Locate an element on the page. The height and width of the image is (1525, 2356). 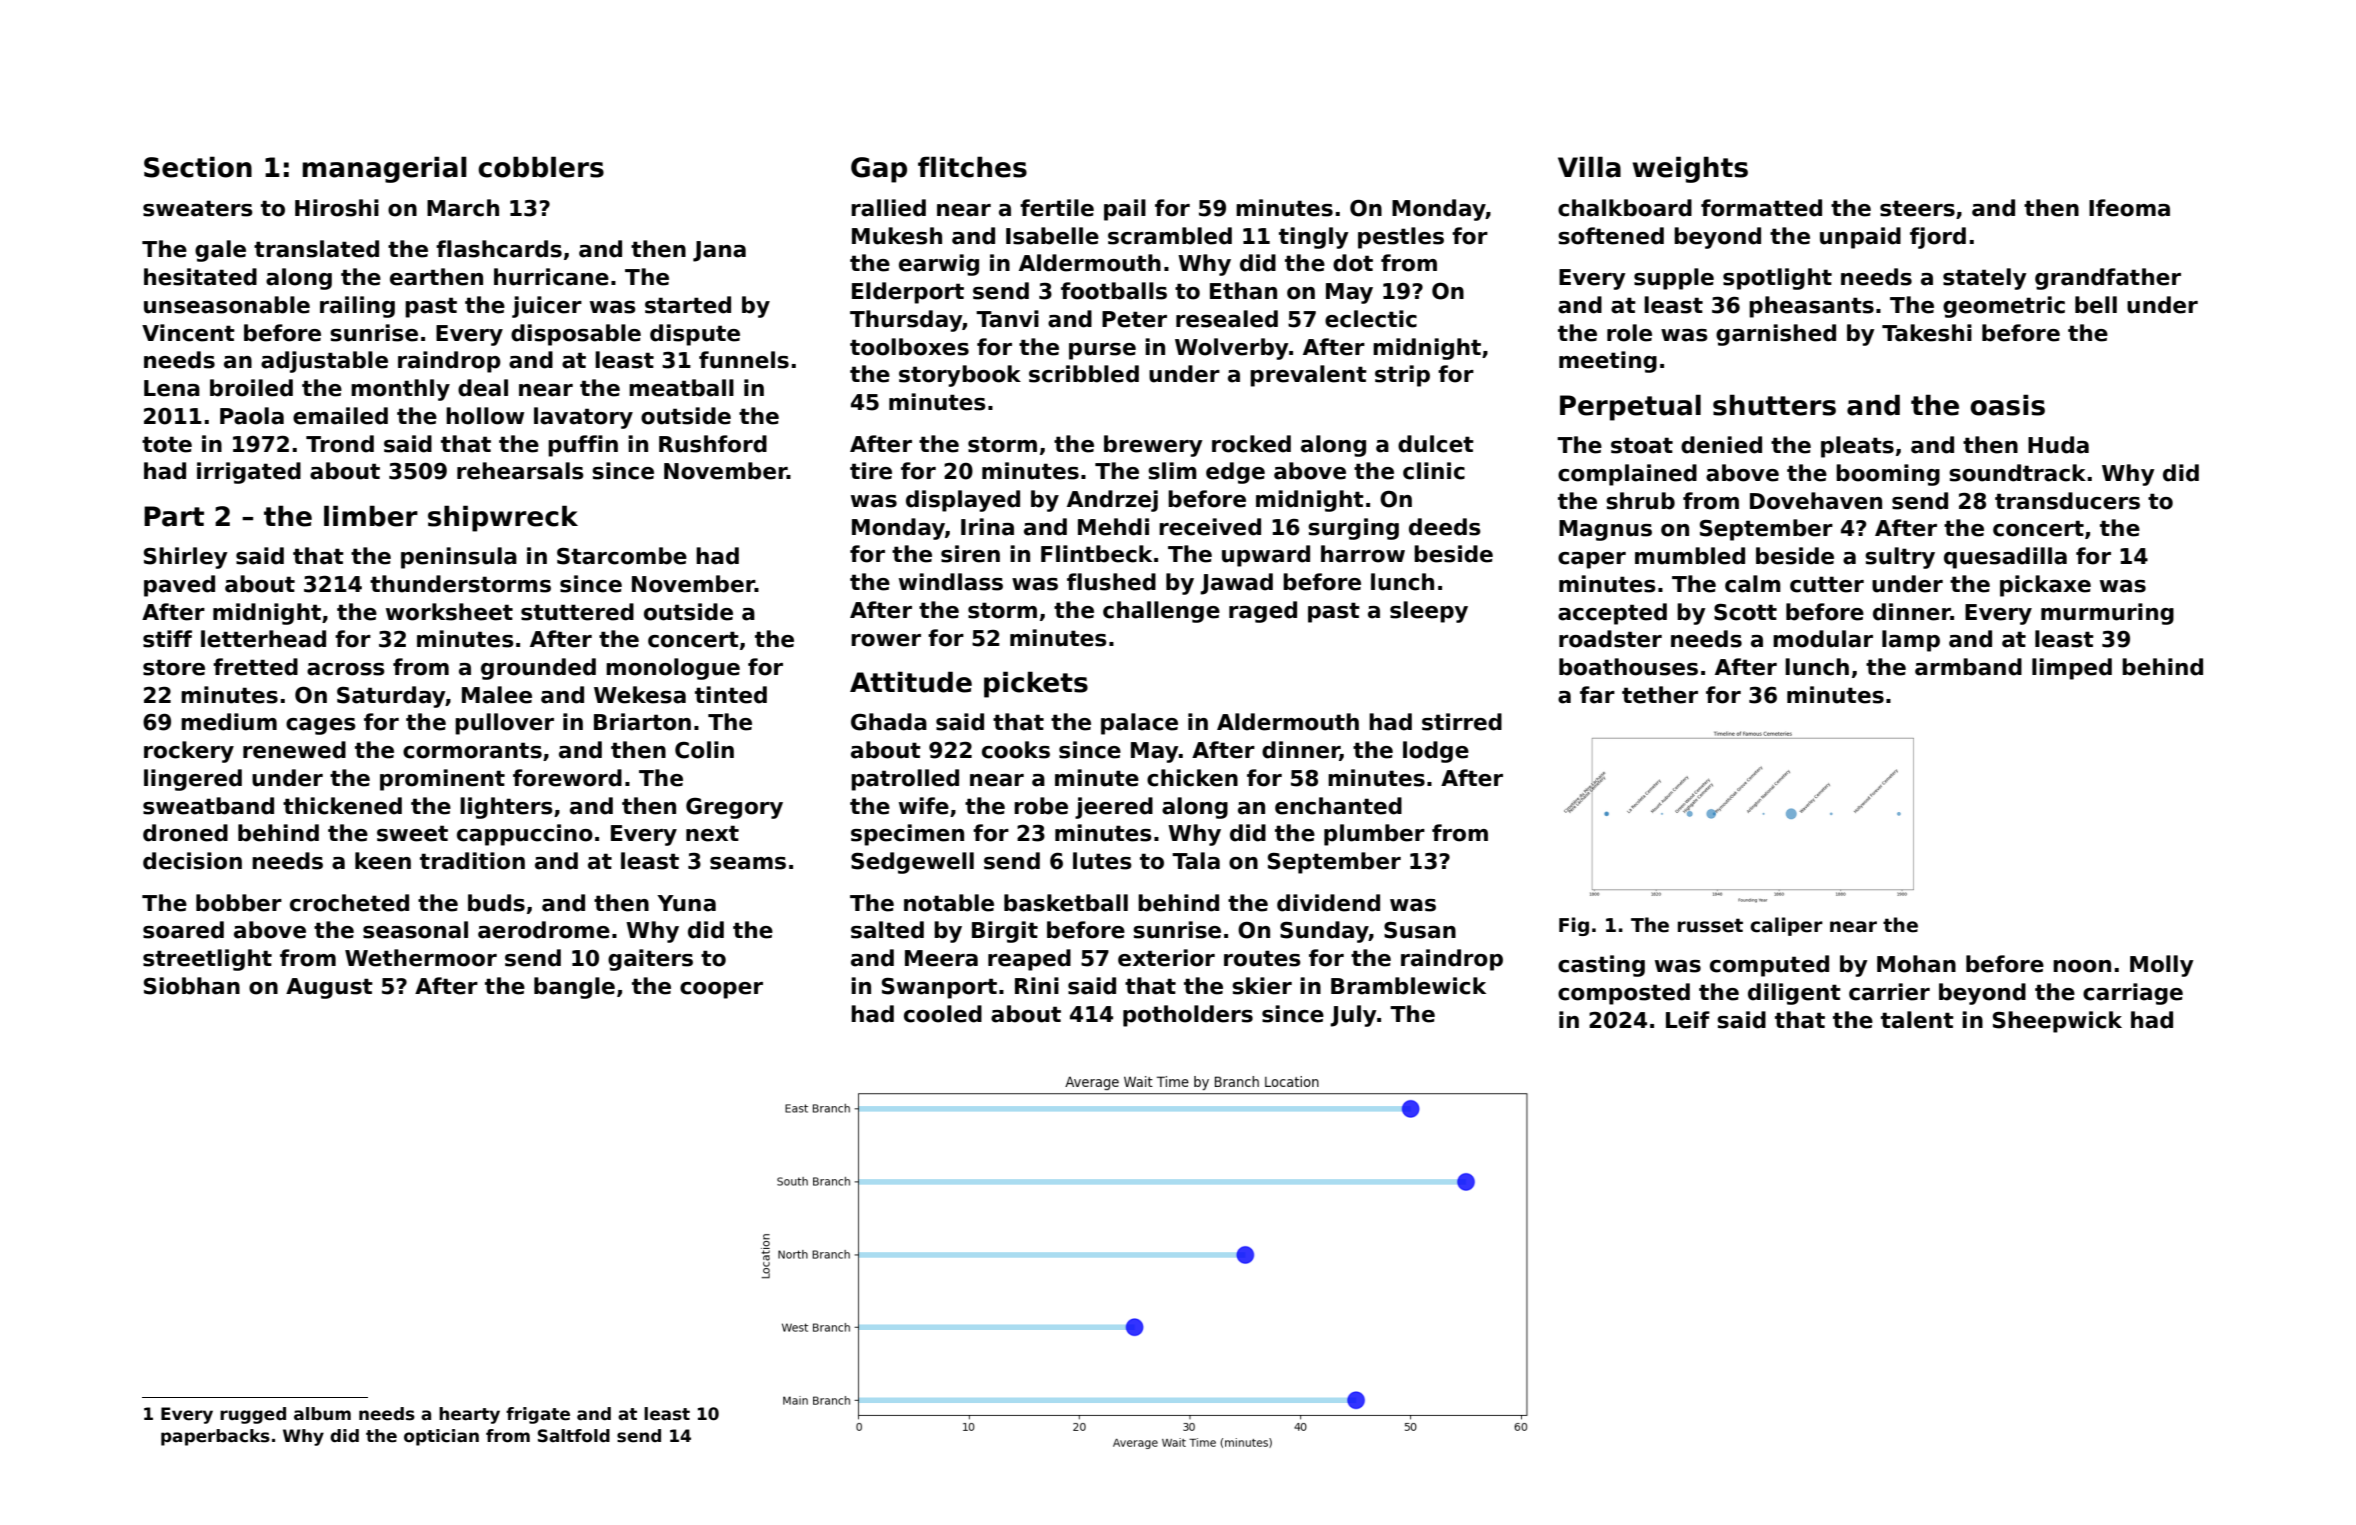
strip is located at coordinates (1402, 376).
